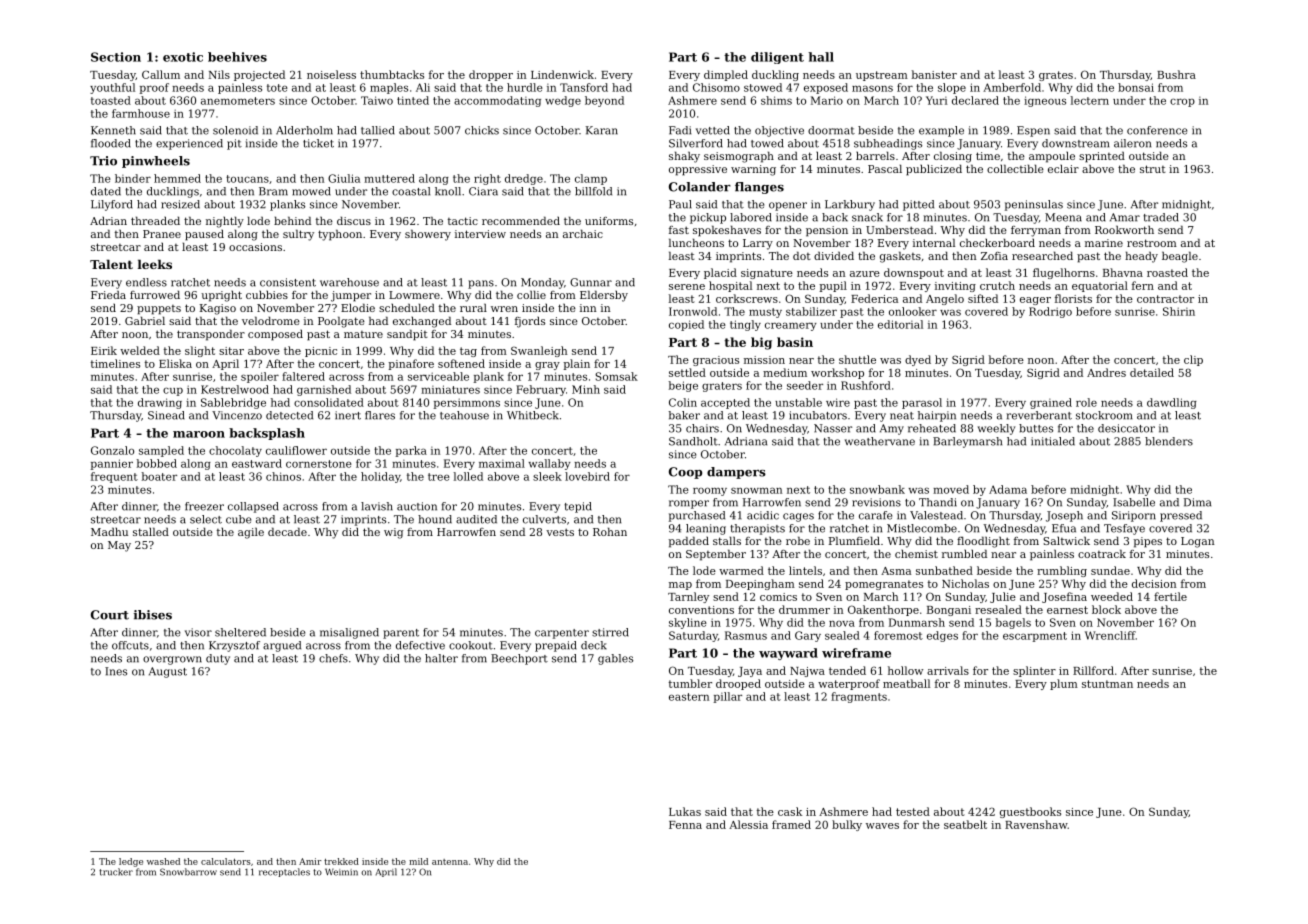 This document has height=924, width=1308. What do you see at coordinates (113, 130) in the document?
I see `Kenneth` at bounding box center [113, 130].
